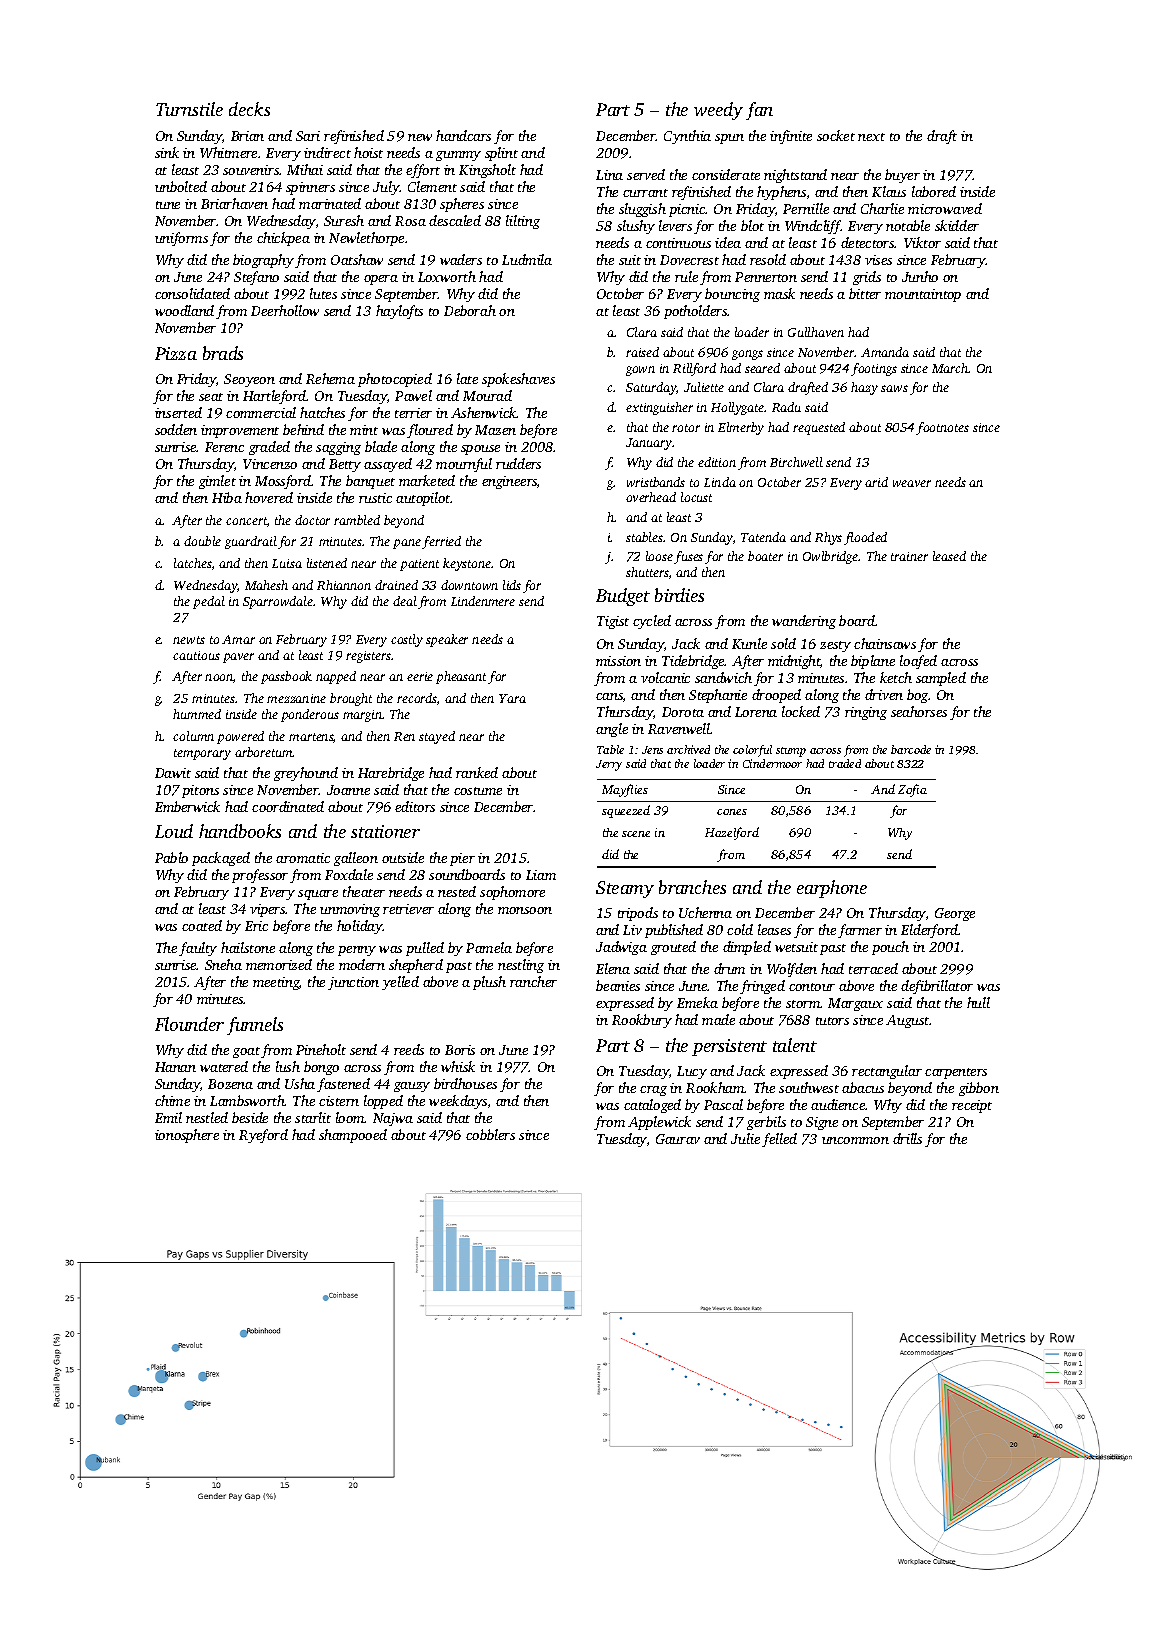 The image size is (1157, 1637). I want to click on overhead, so click(651, 497).
